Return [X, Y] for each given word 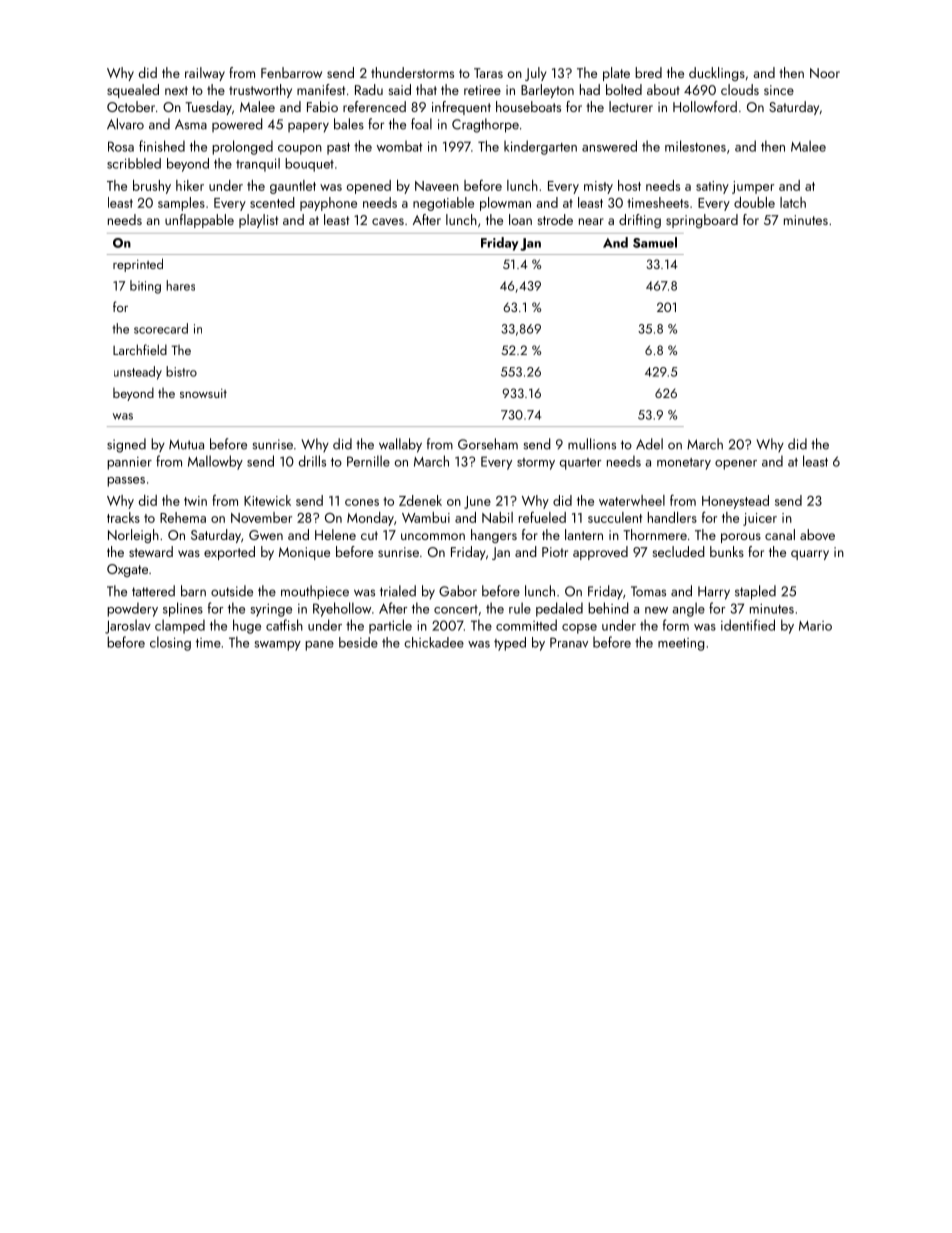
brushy [152, 187]
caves [388, 221]
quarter [580, 464]
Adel [649, 444]
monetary [684, 464]
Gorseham [488, 444]
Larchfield [140, 349]
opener [736, 465]
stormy [536, 464]
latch [793, 202]
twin [195, 501]
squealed [133, 91]
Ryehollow [342, 609]
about [663, 89]
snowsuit [203, 393]
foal [421, 124]
